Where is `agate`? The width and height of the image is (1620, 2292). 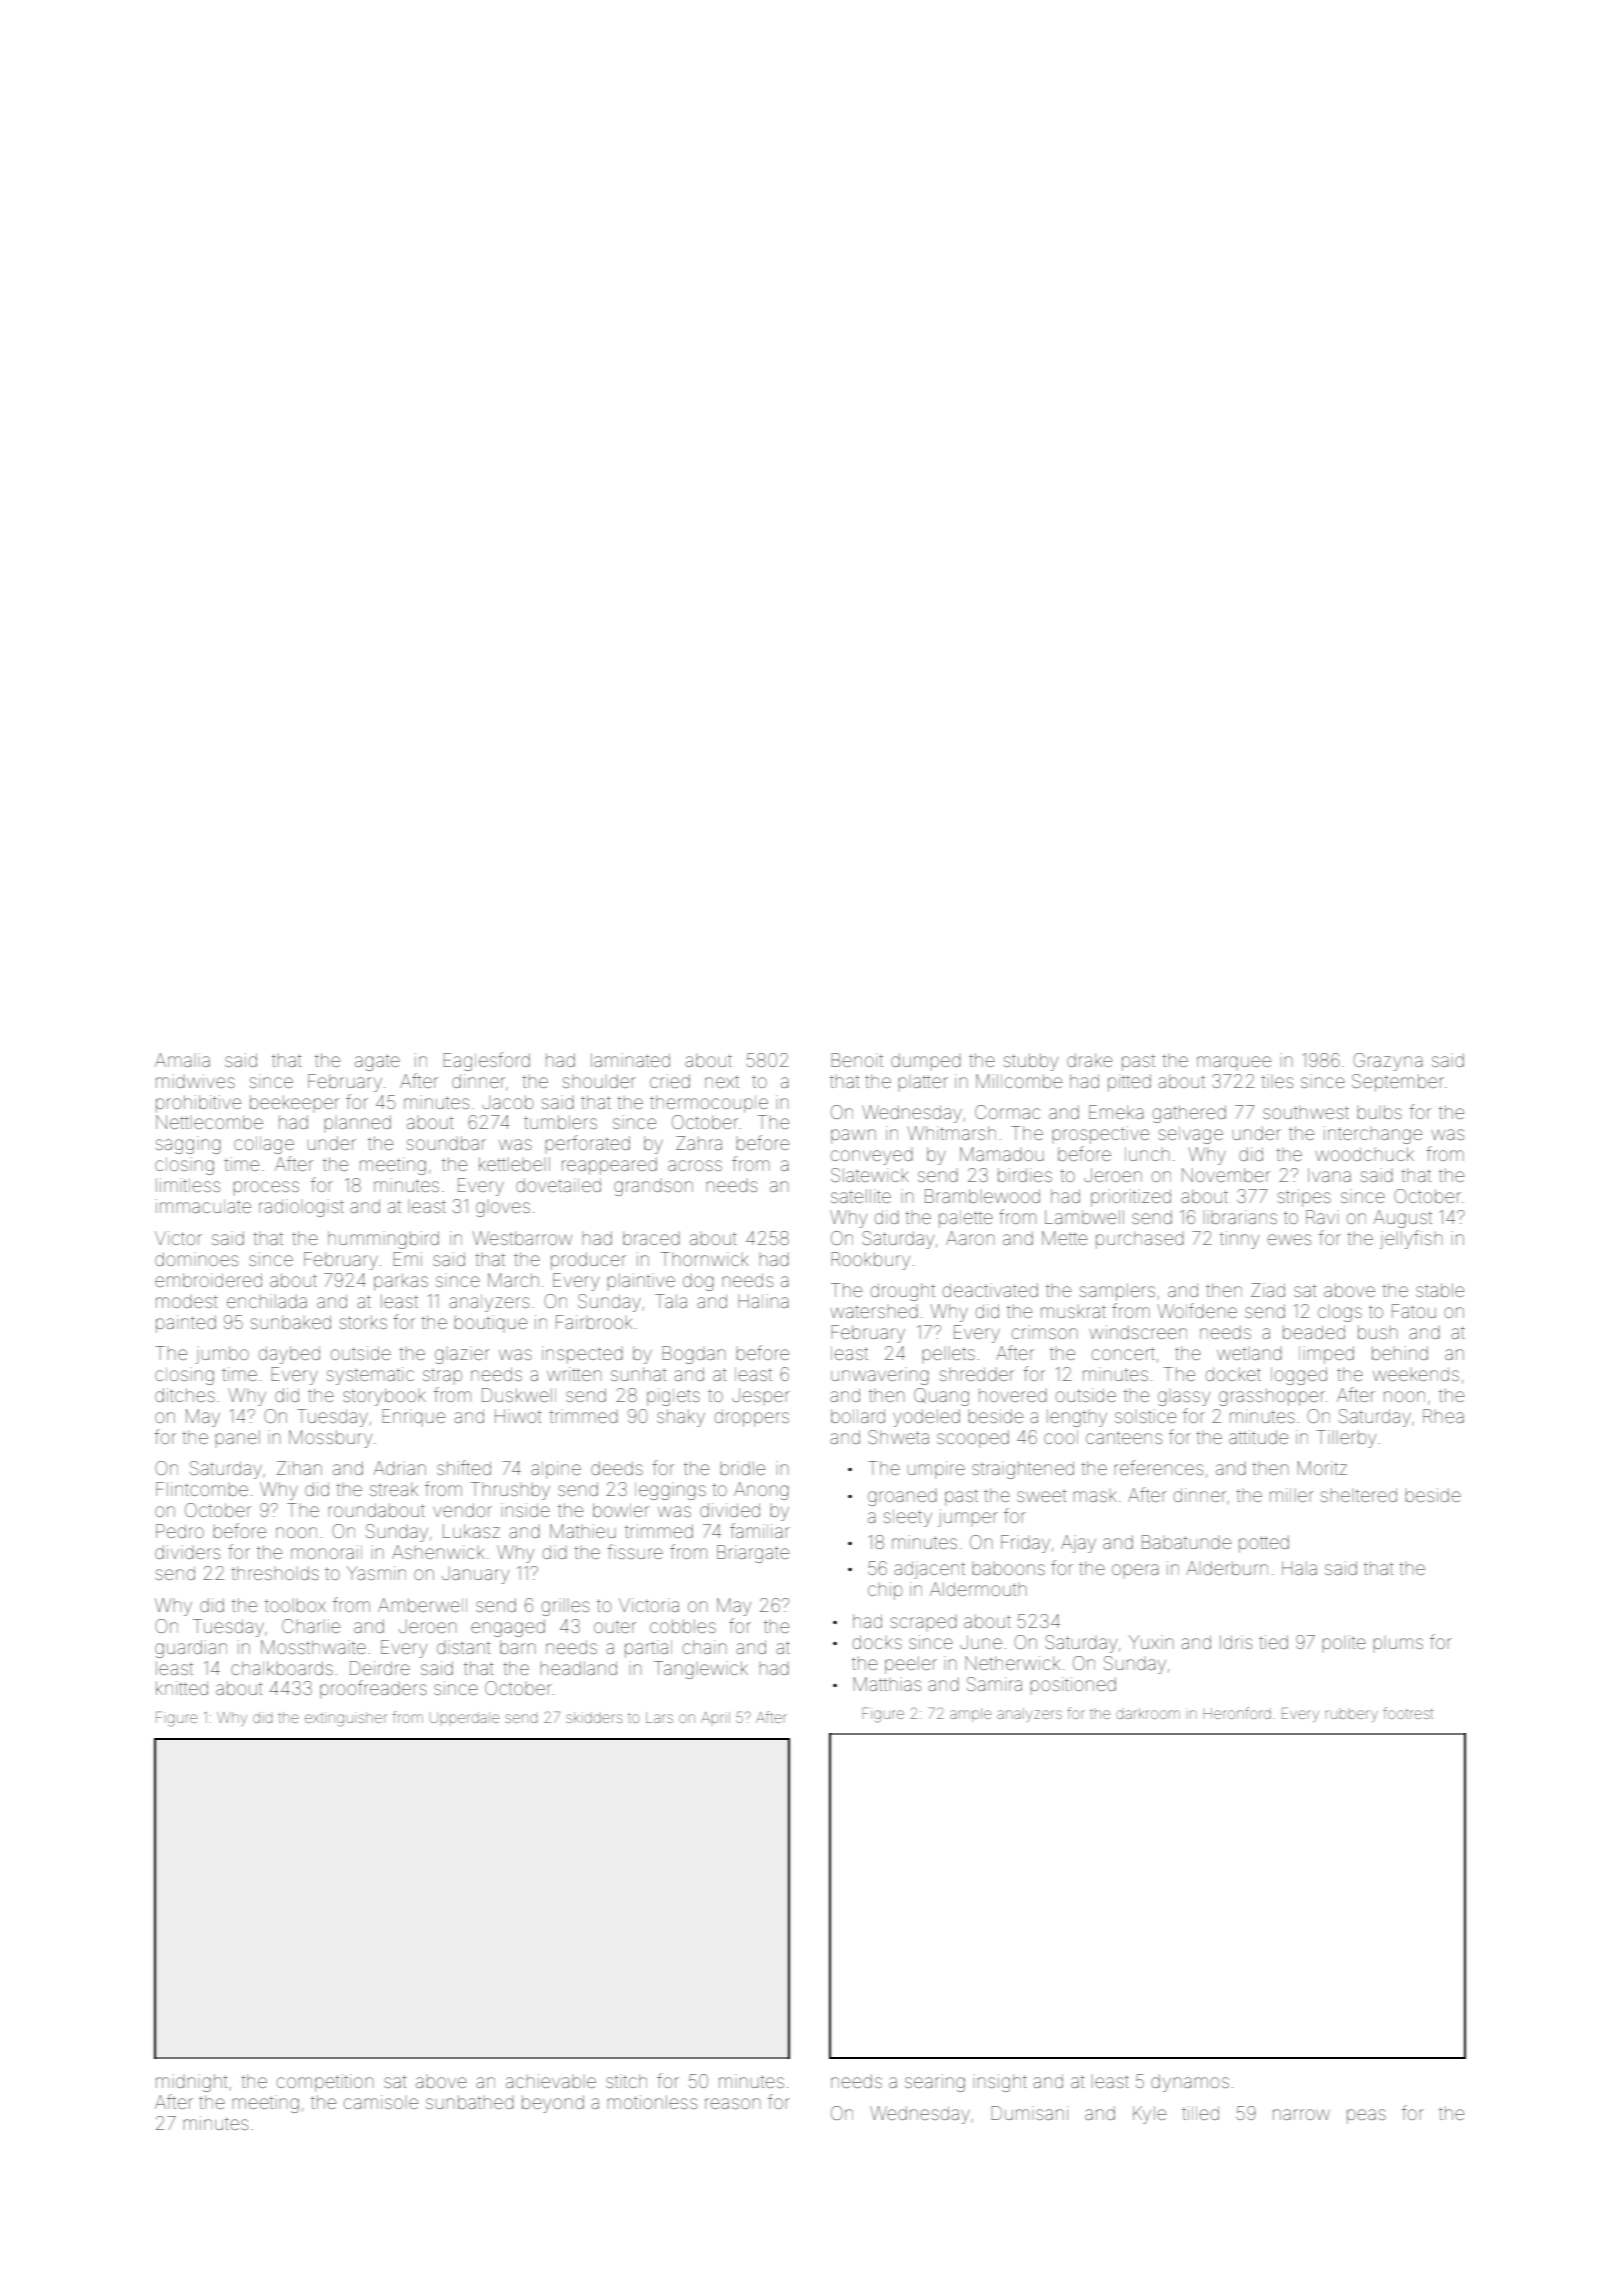 agate is located at coordinates (377, 1062).
